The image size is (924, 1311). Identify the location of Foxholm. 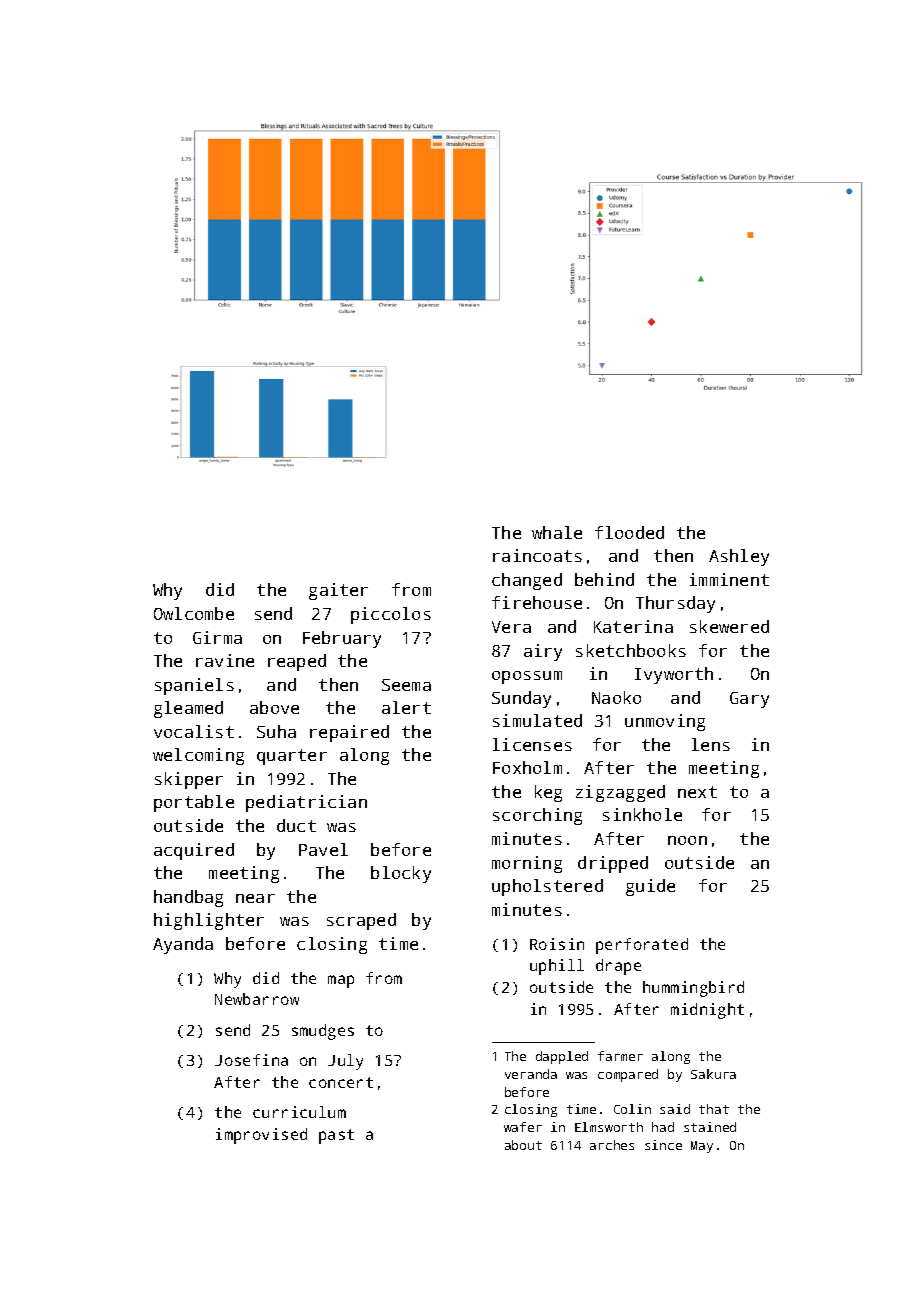
(527, 767).
